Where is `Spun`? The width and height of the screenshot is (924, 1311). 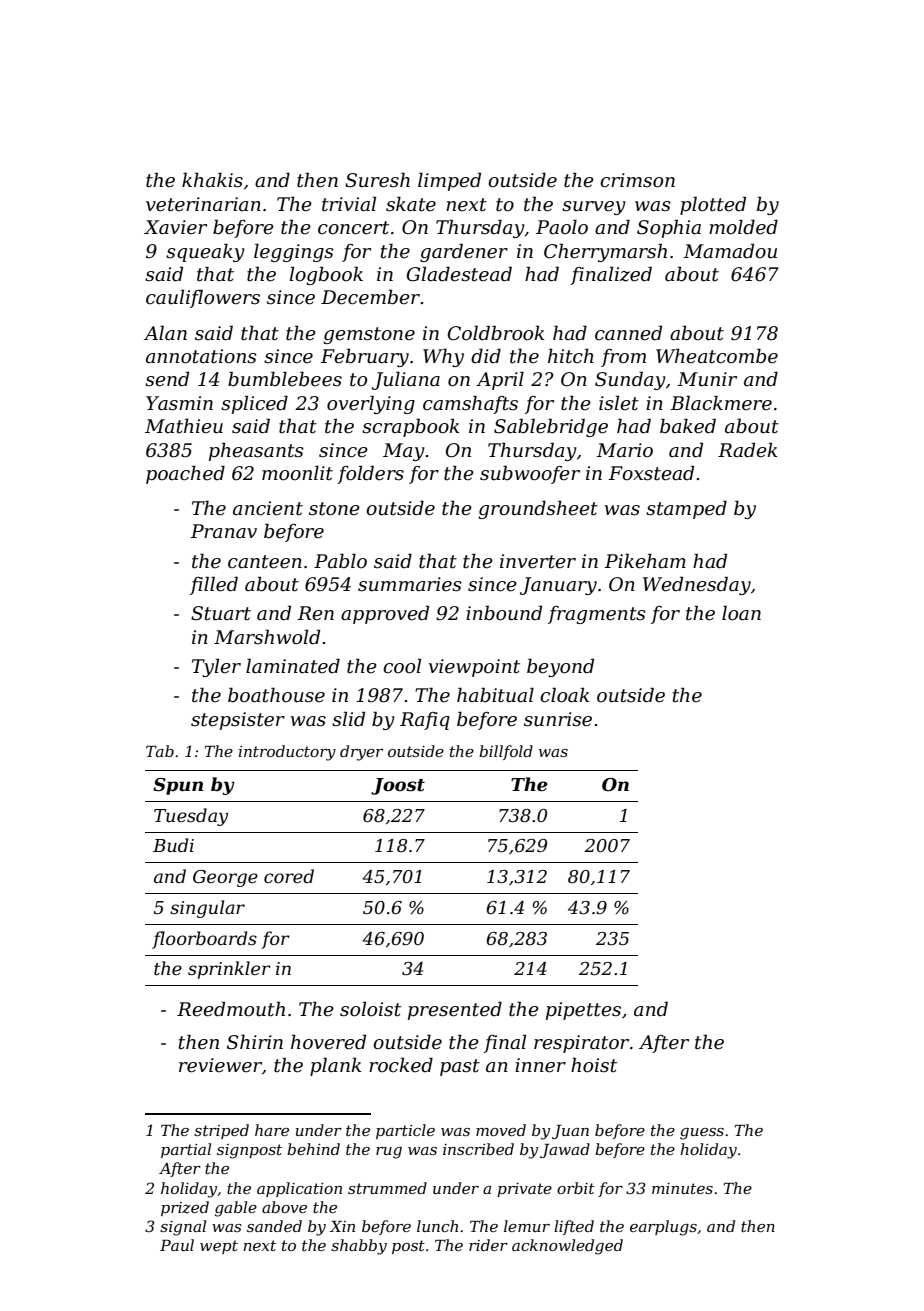
Spun is located at coordinates (178, 786).
